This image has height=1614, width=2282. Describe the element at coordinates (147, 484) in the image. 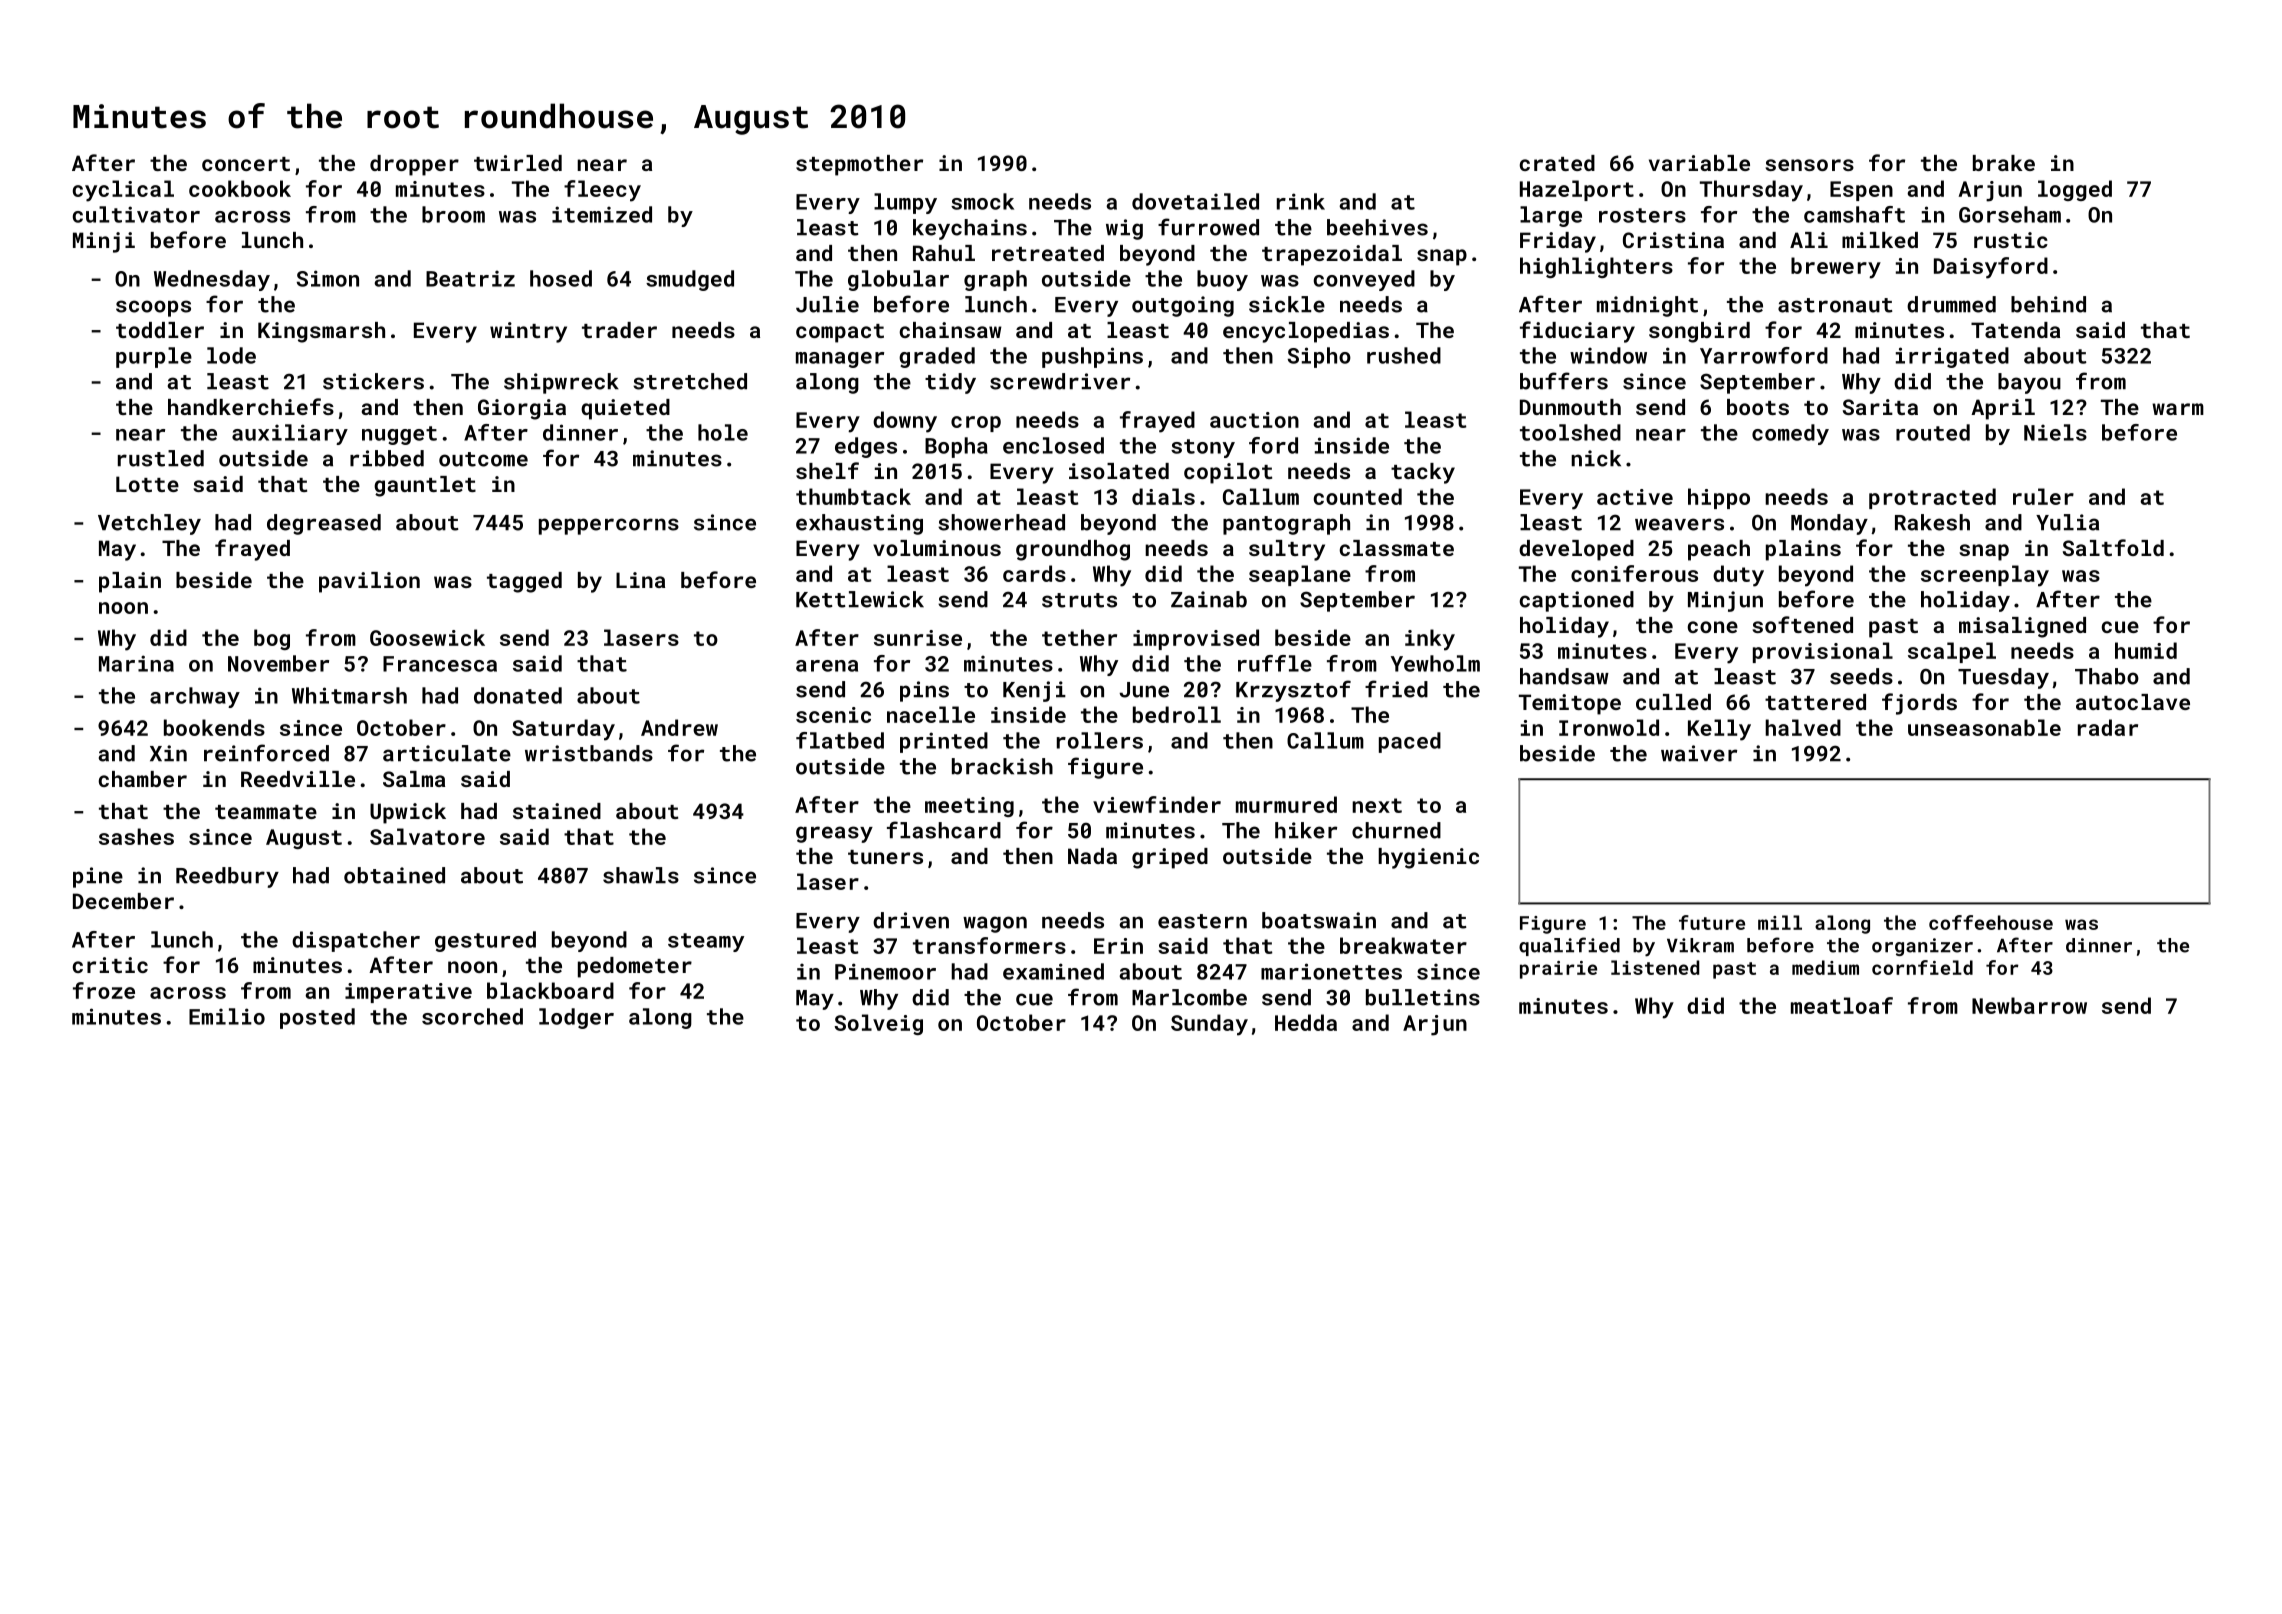

I see `Lotte` at that location.
